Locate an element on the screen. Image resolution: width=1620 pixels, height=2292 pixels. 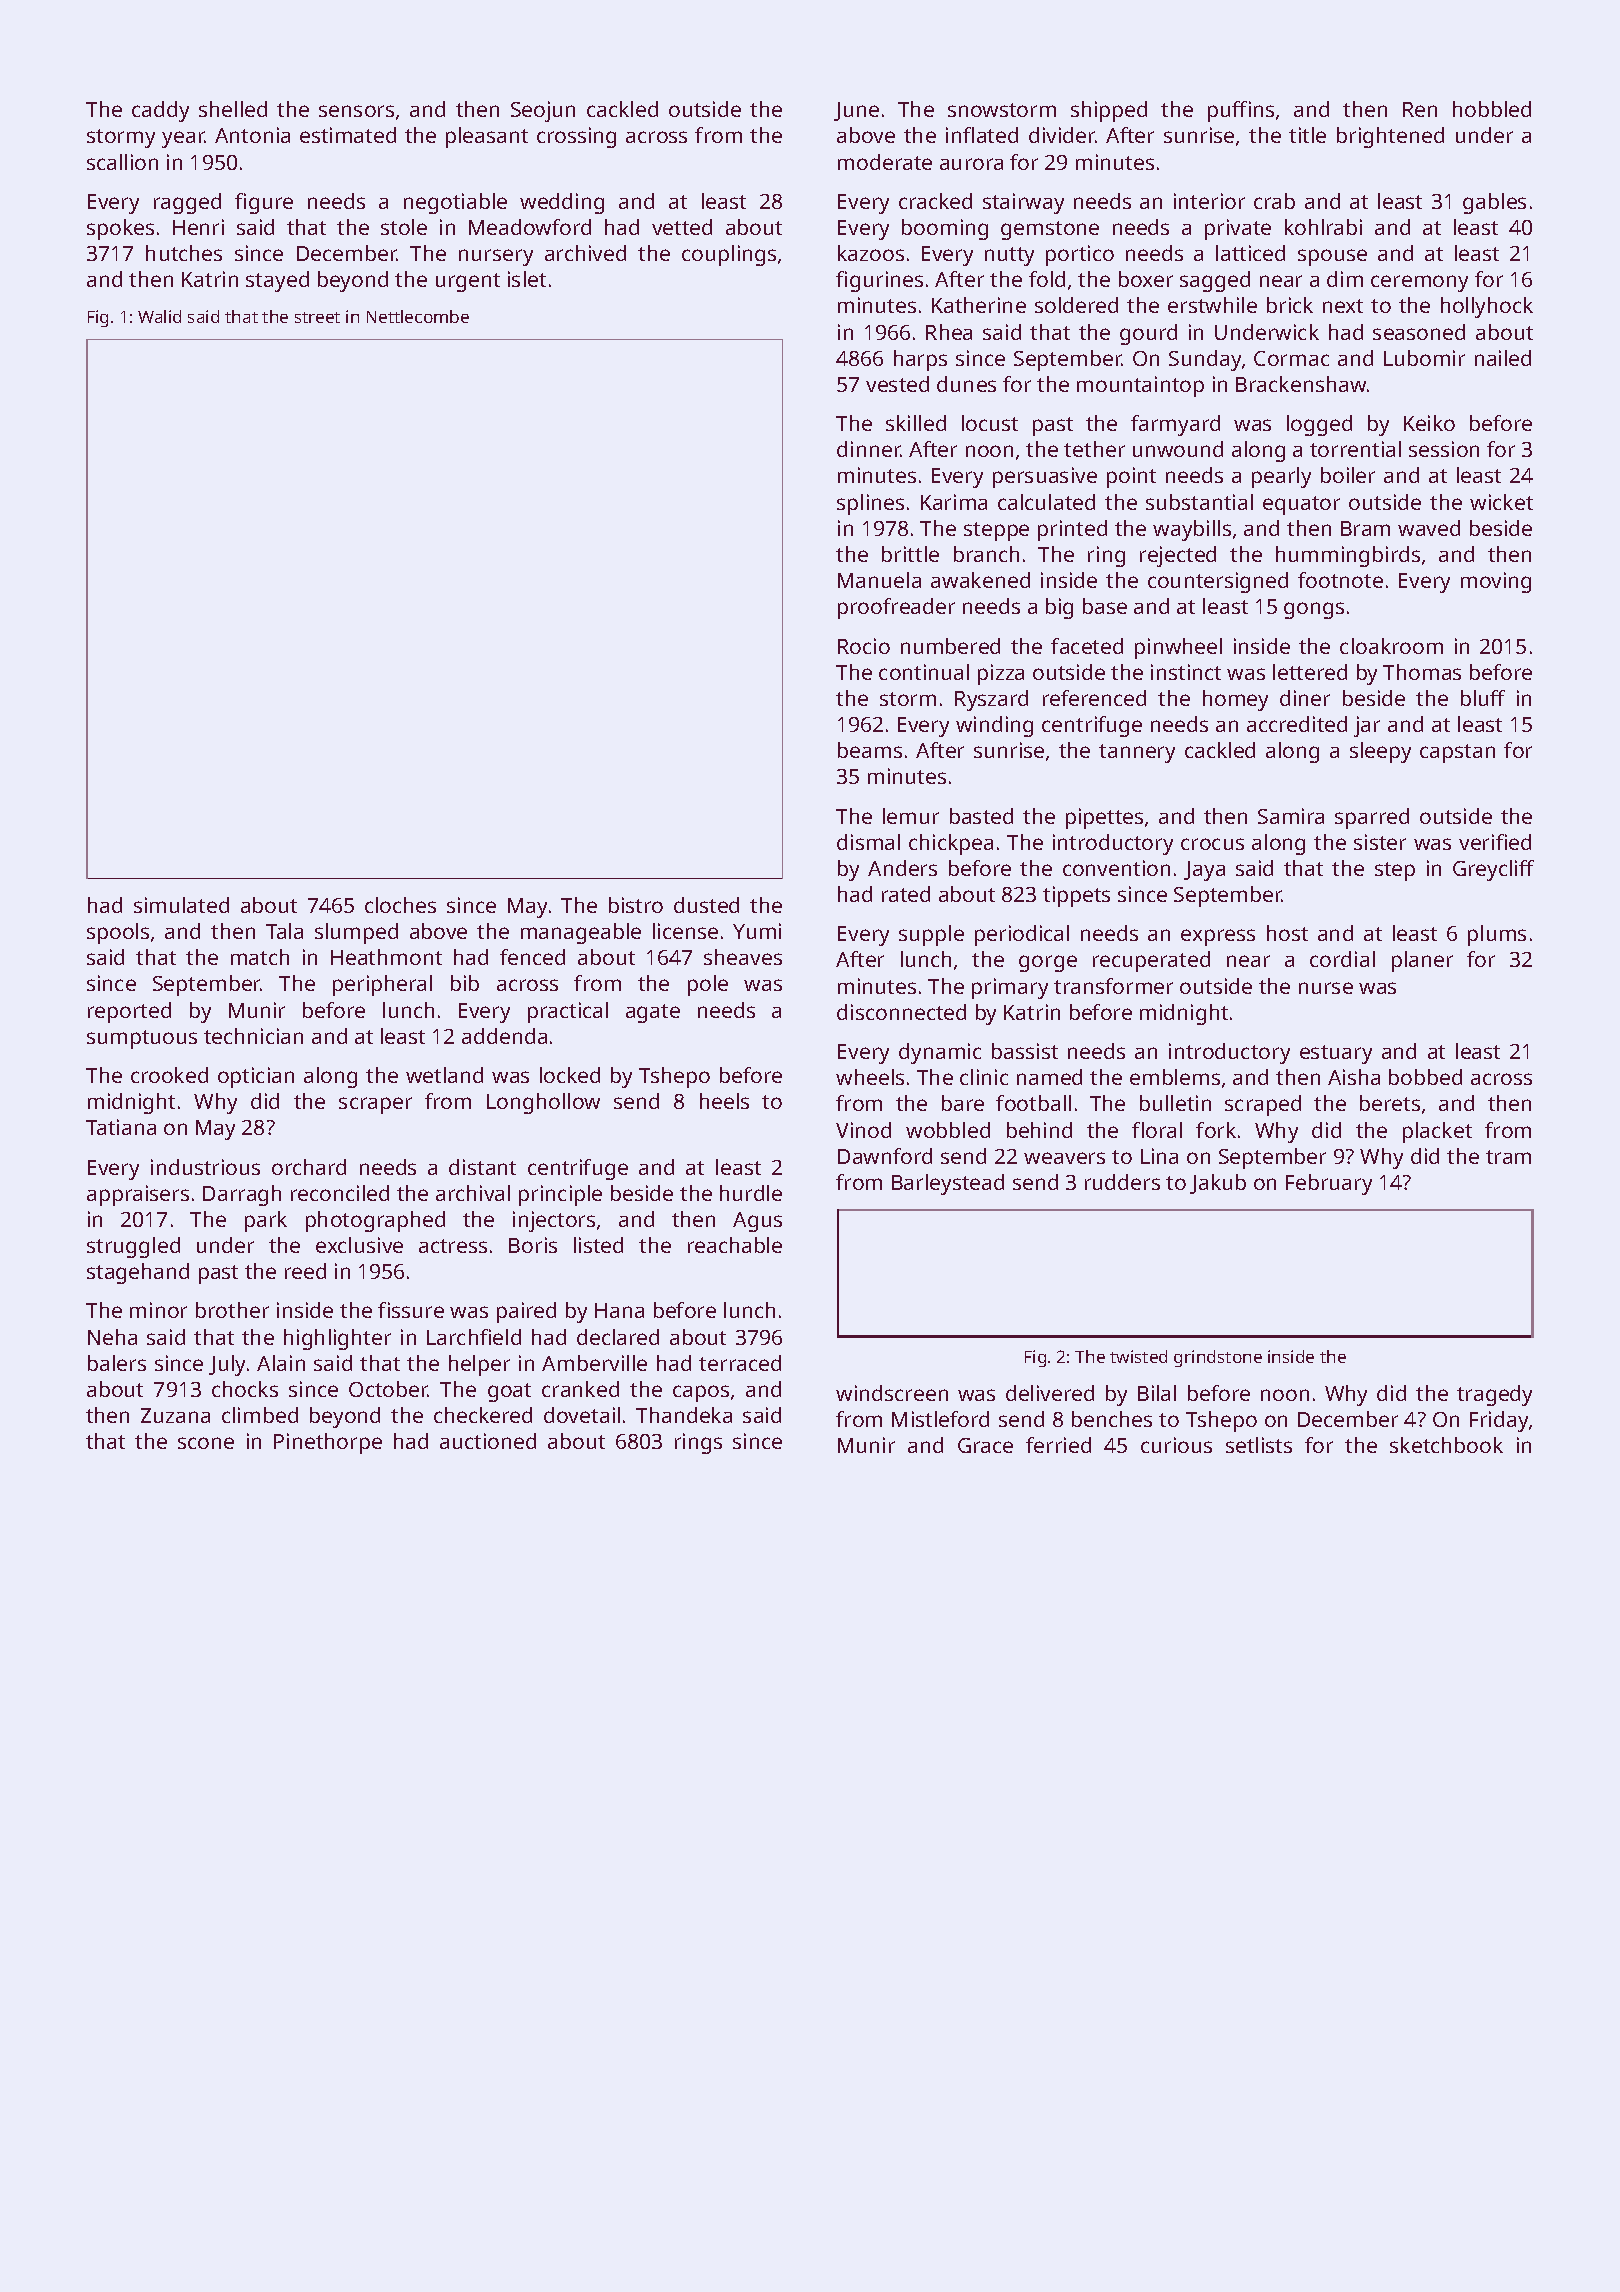
stayed is located at coordinates (277, 281).
